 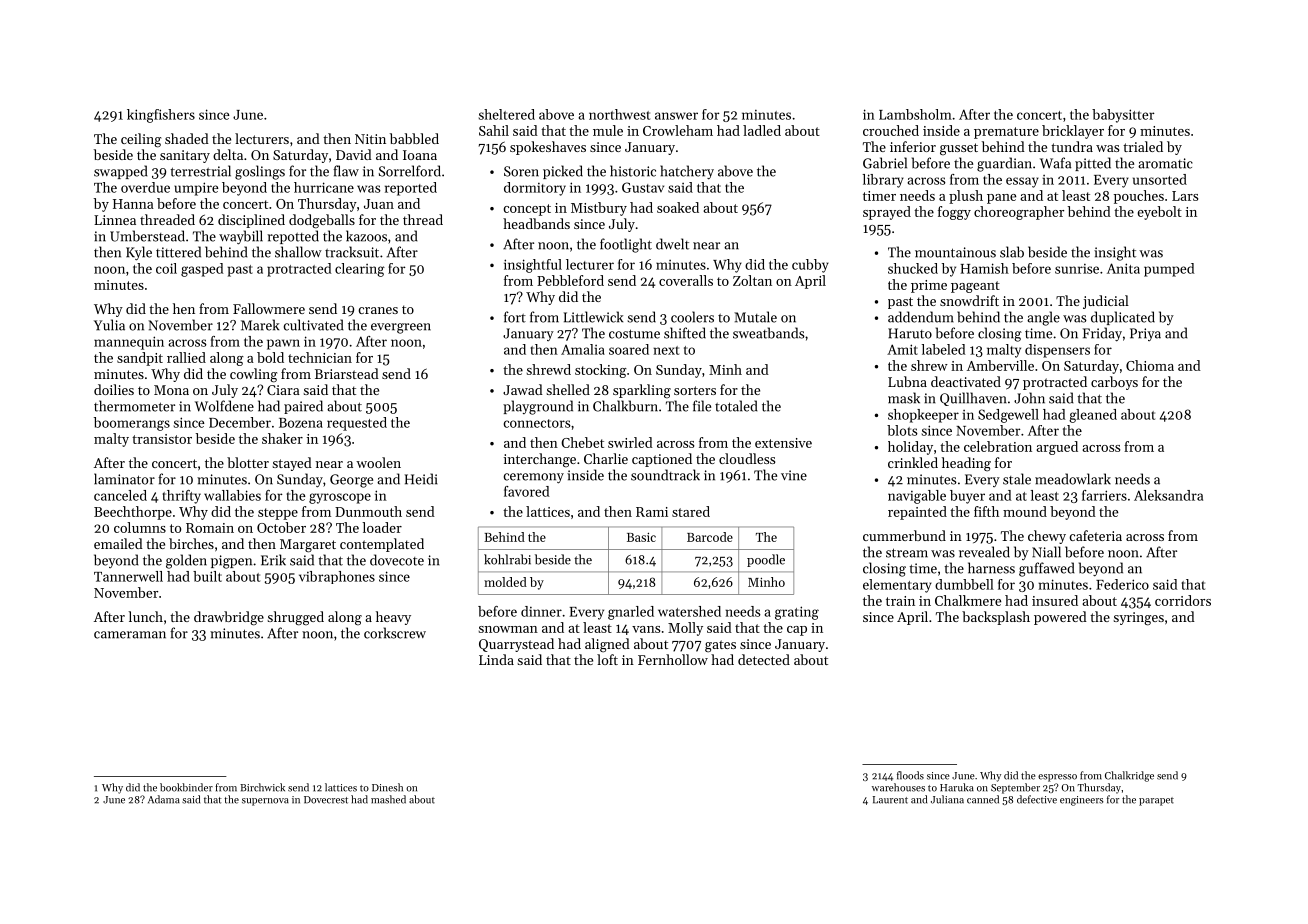 I want to click on captioned, so click(x=662, y=460).
